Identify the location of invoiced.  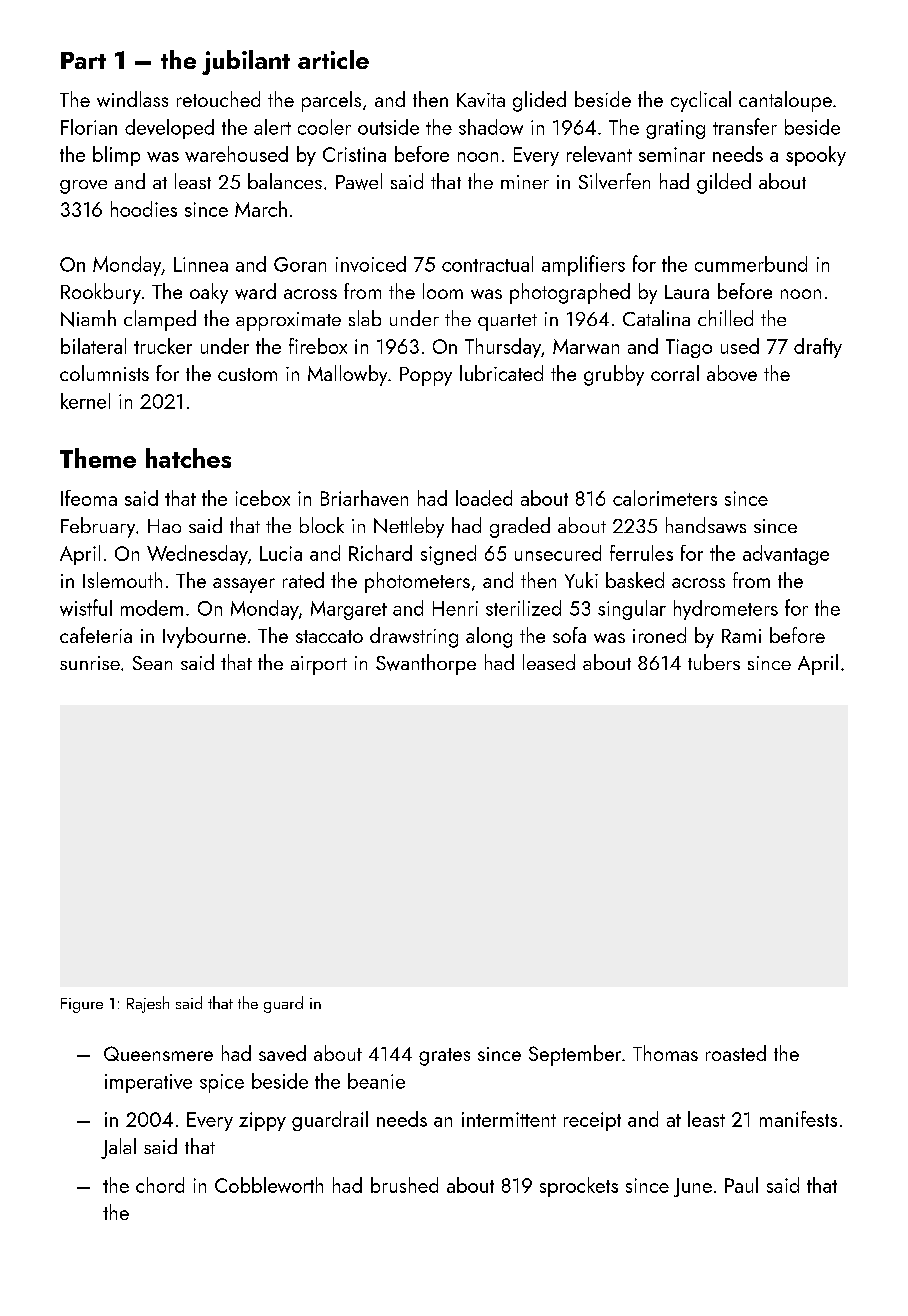
(371, 264).
